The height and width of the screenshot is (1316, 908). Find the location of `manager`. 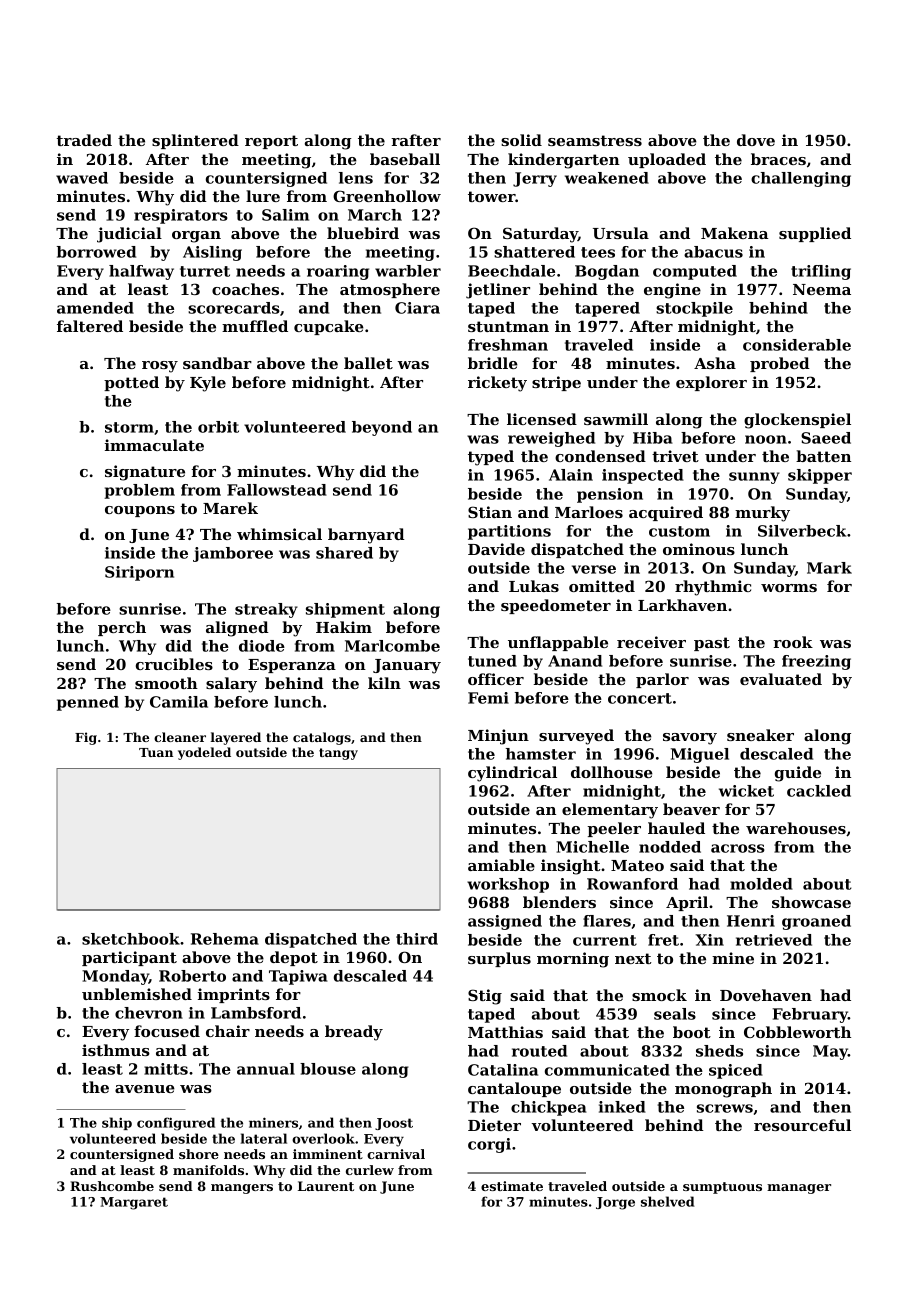

manager is located at coordinates (799, 1189).
